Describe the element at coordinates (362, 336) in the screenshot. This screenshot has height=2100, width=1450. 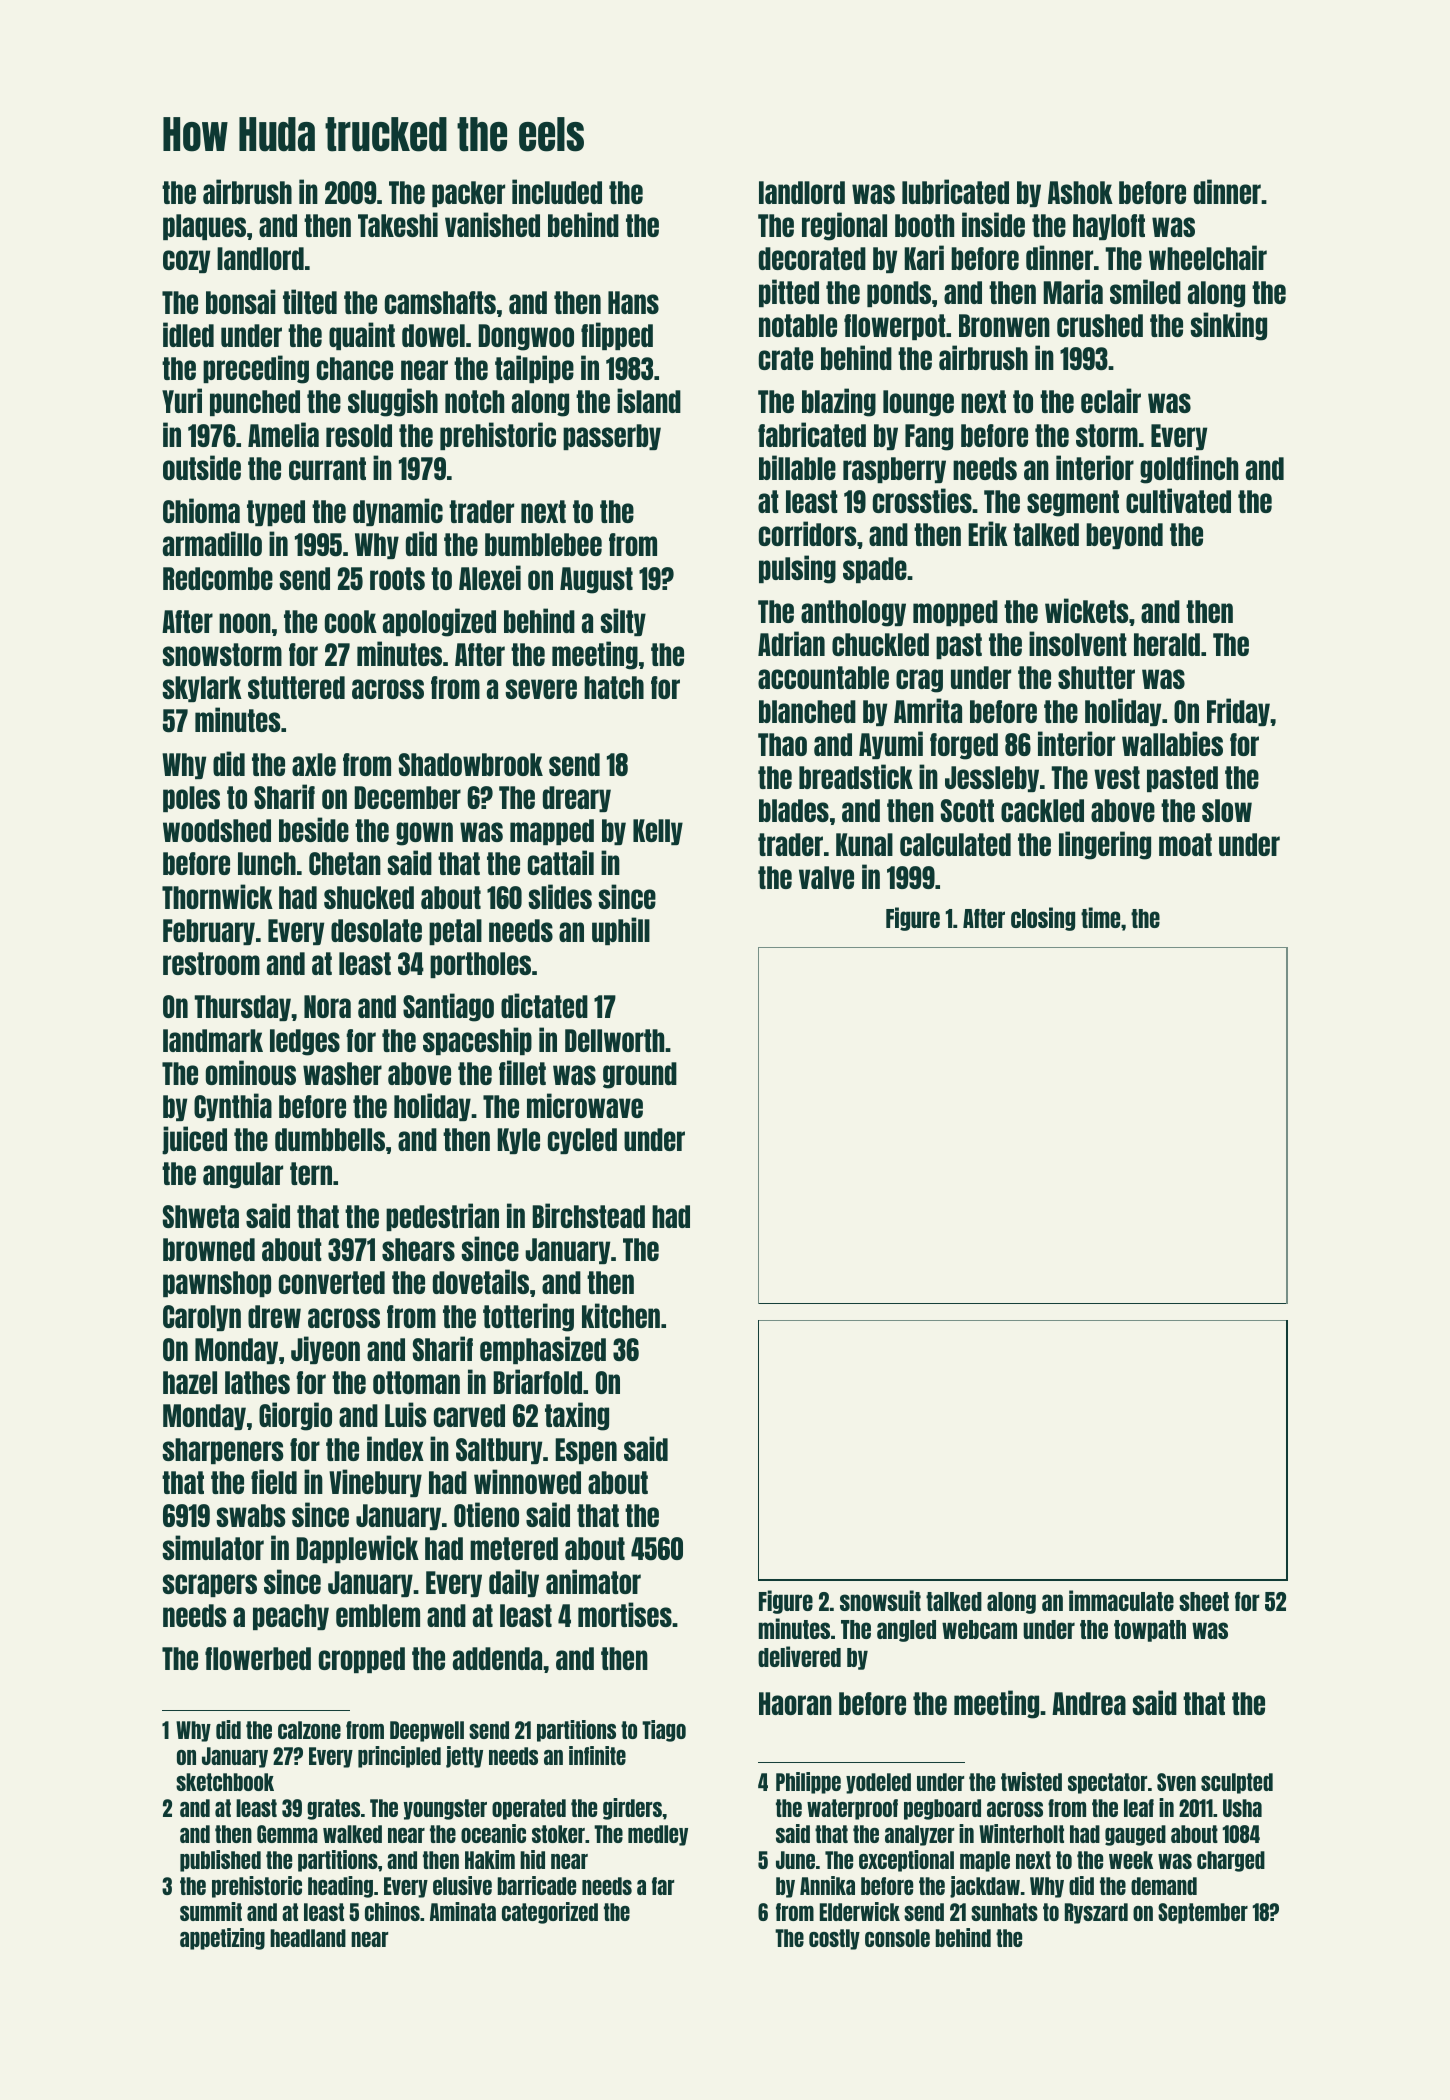
I see `quaint` at that location.
